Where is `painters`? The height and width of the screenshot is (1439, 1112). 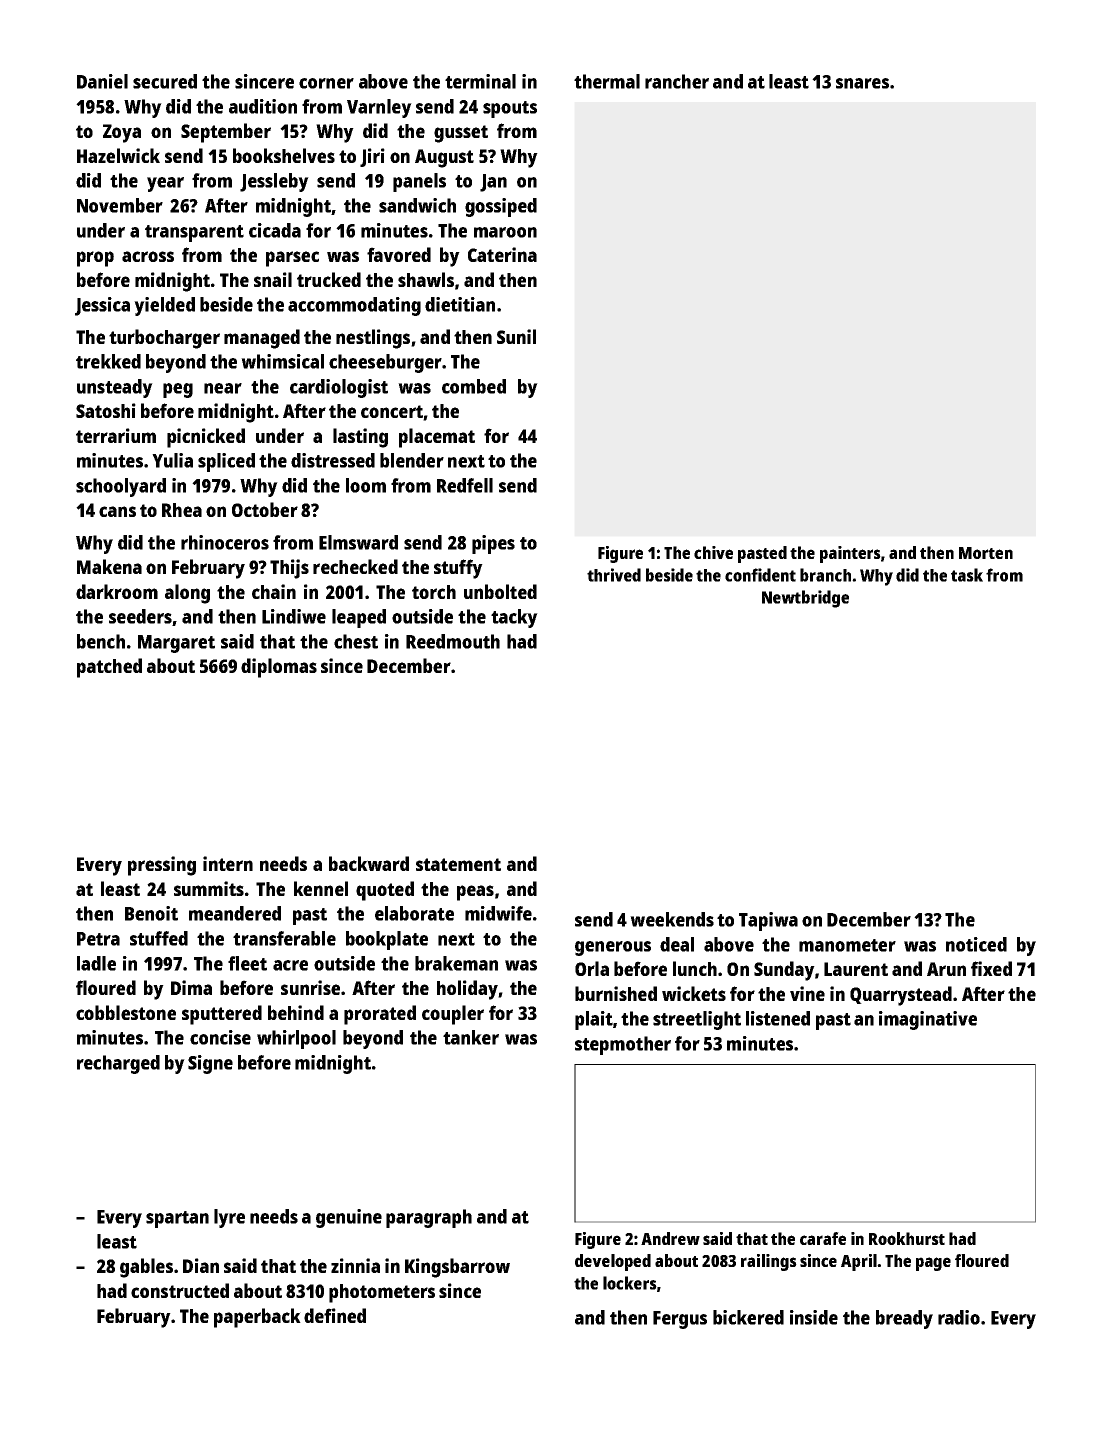
painters is located at coordinates (850, 554).
